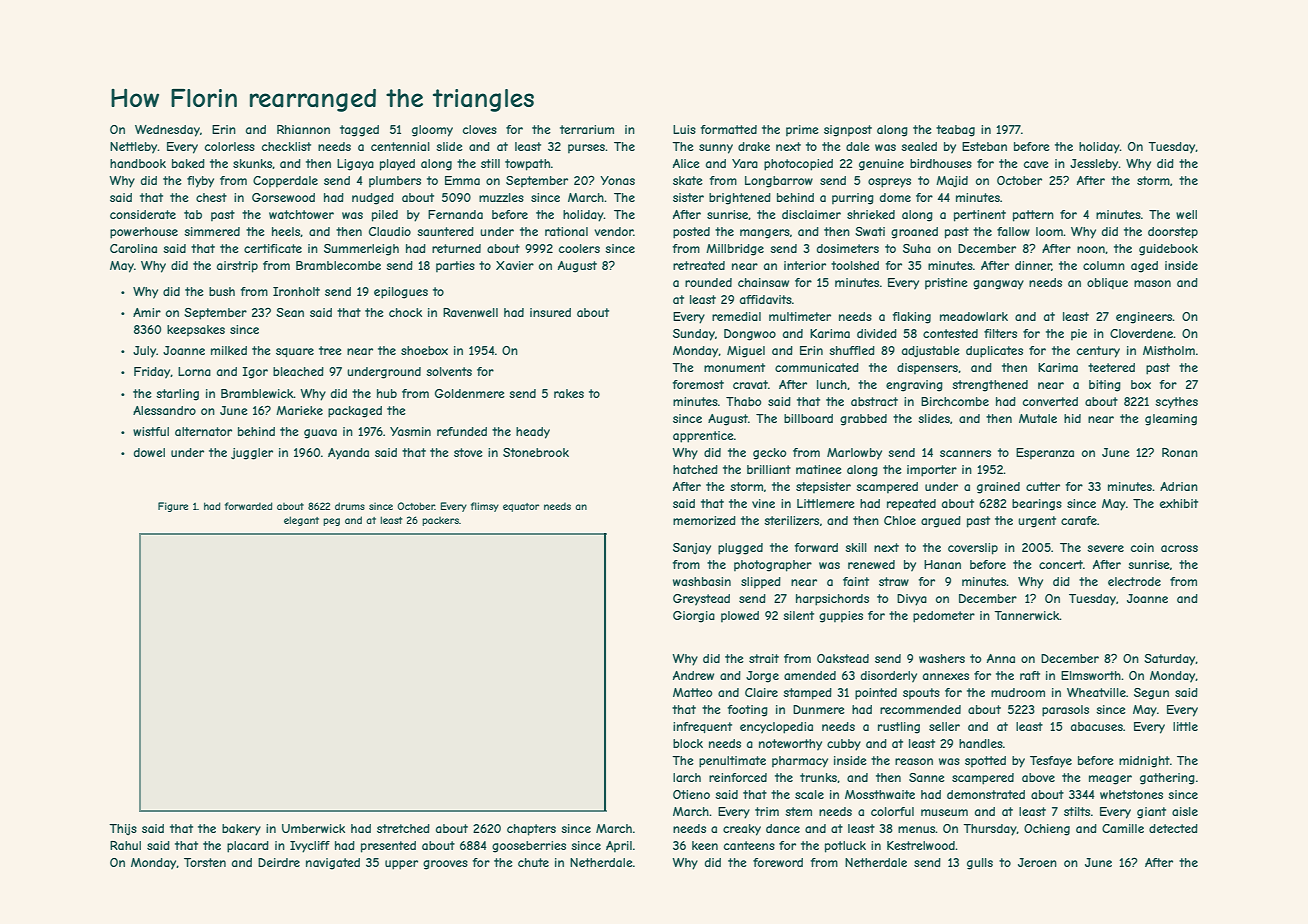 The width and height of the page is (1308, 924). What do you see at coordinates (1018, 692) in the page?
I see `mudroom` at bounding box center [1018, 692].
